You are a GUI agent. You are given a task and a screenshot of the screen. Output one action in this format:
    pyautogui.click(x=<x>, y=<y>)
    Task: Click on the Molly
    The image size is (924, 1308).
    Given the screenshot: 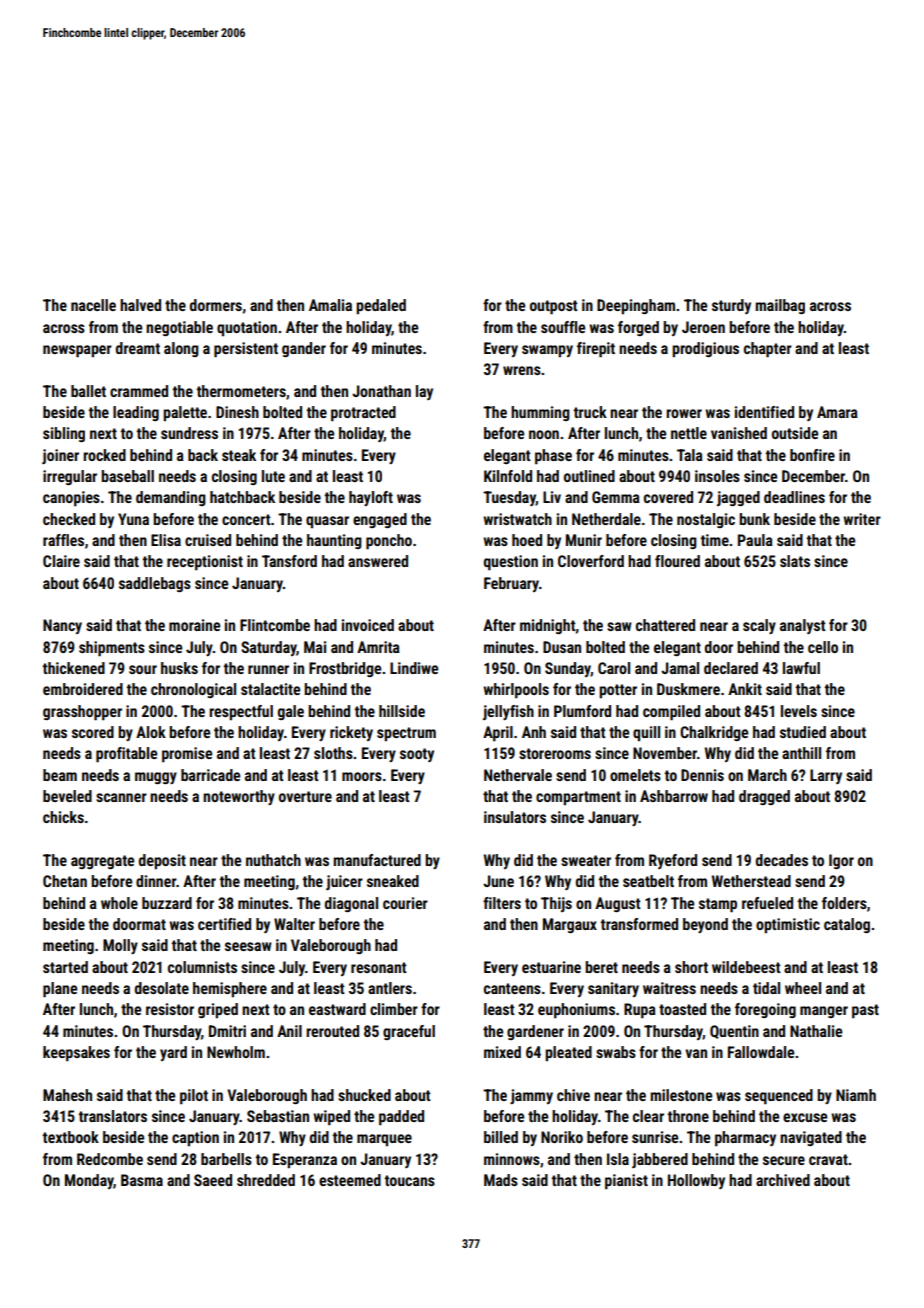 What is the action you would take?
    pyautogui.click(x=120, y=946)
